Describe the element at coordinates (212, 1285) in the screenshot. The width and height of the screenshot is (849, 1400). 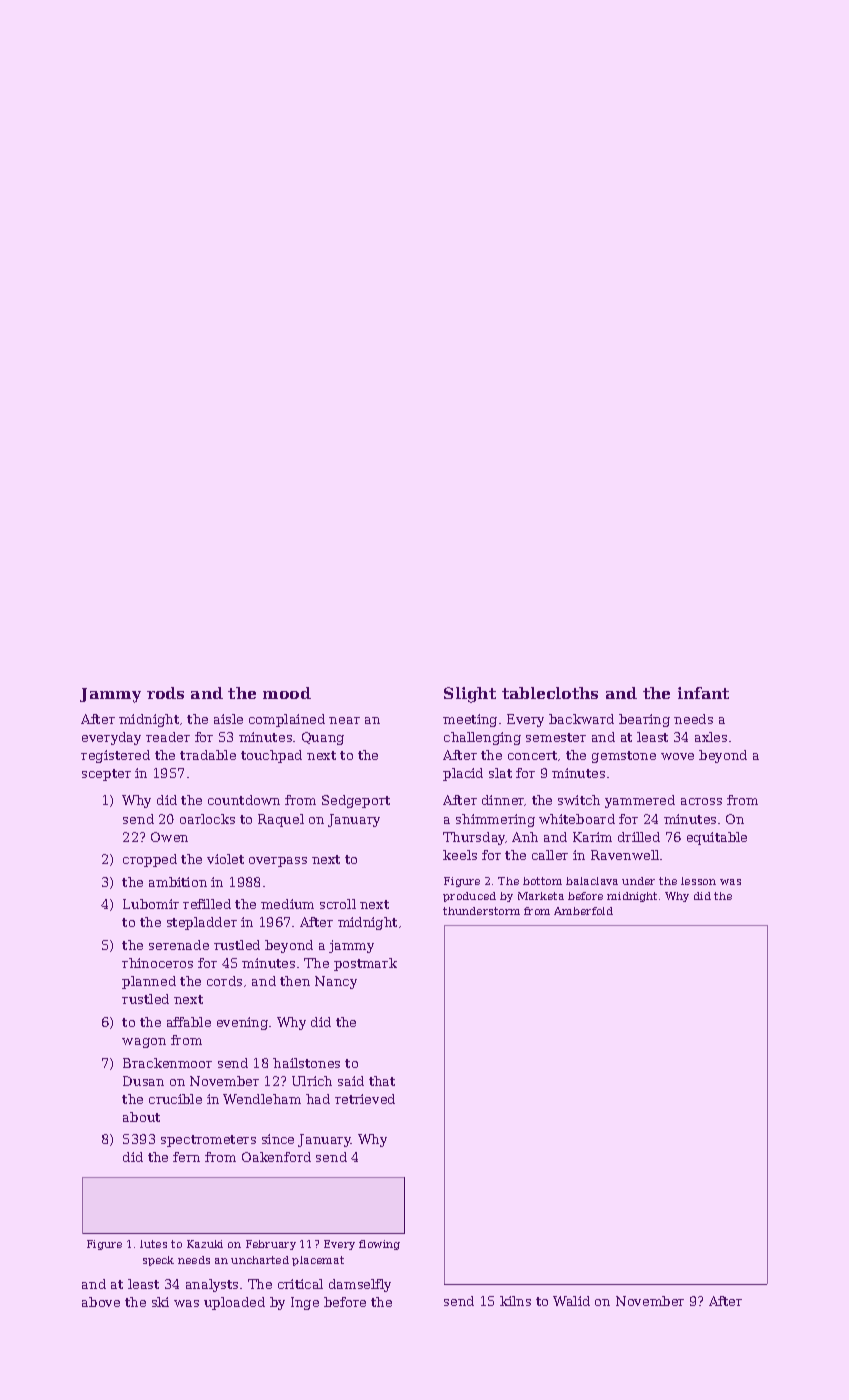
I see `analysts` at that location.
